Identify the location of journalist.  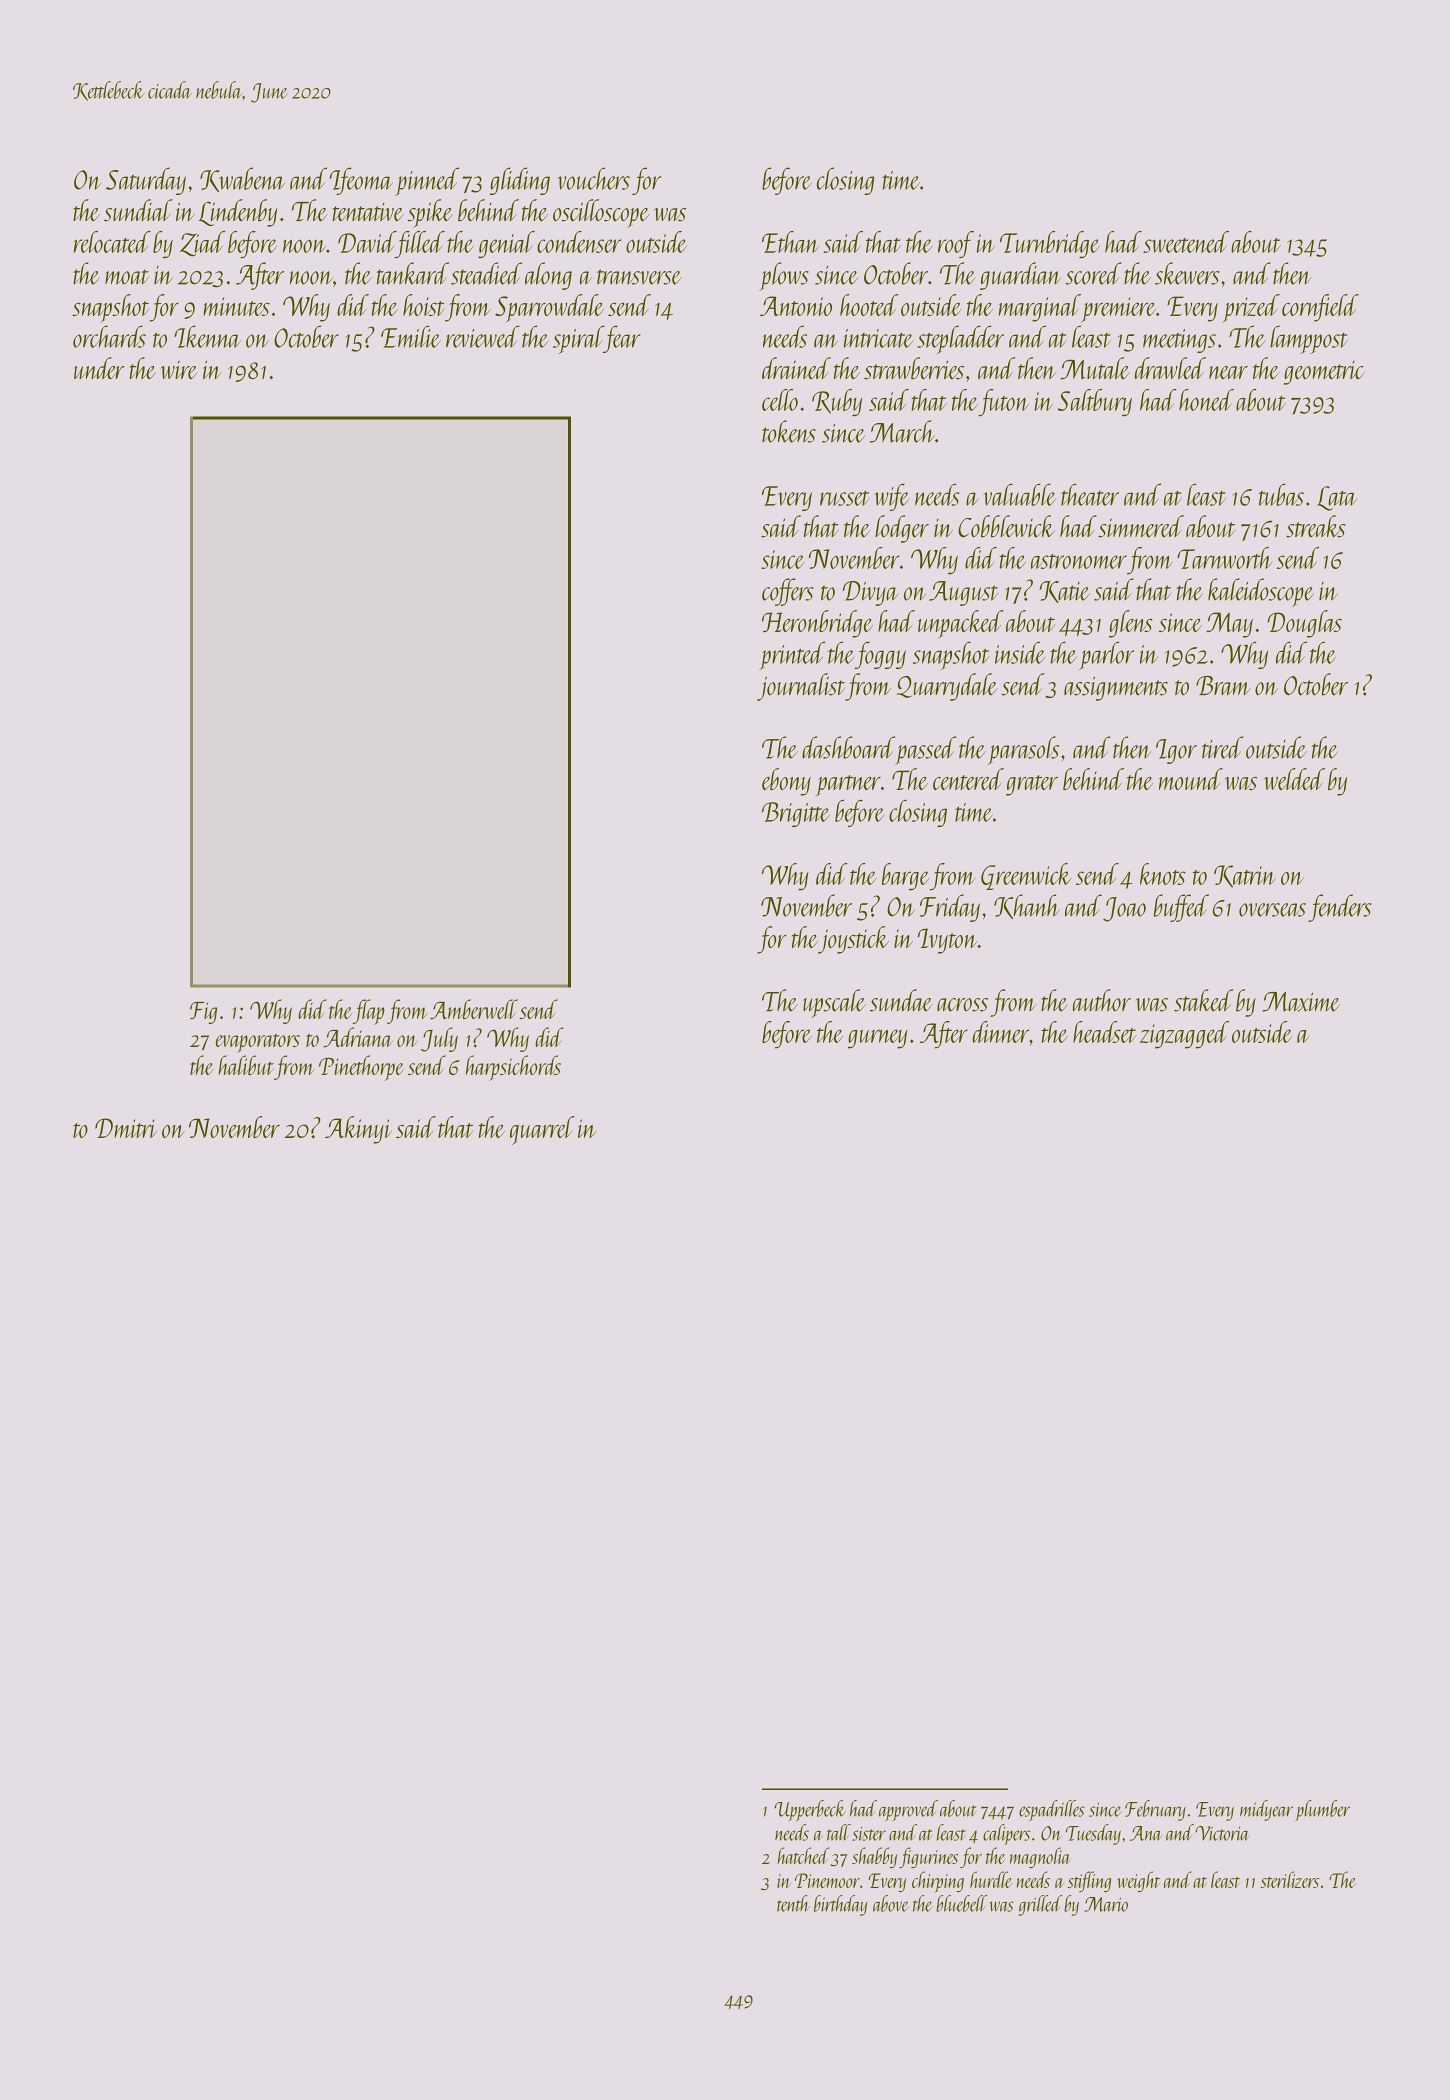
(801, 687).
